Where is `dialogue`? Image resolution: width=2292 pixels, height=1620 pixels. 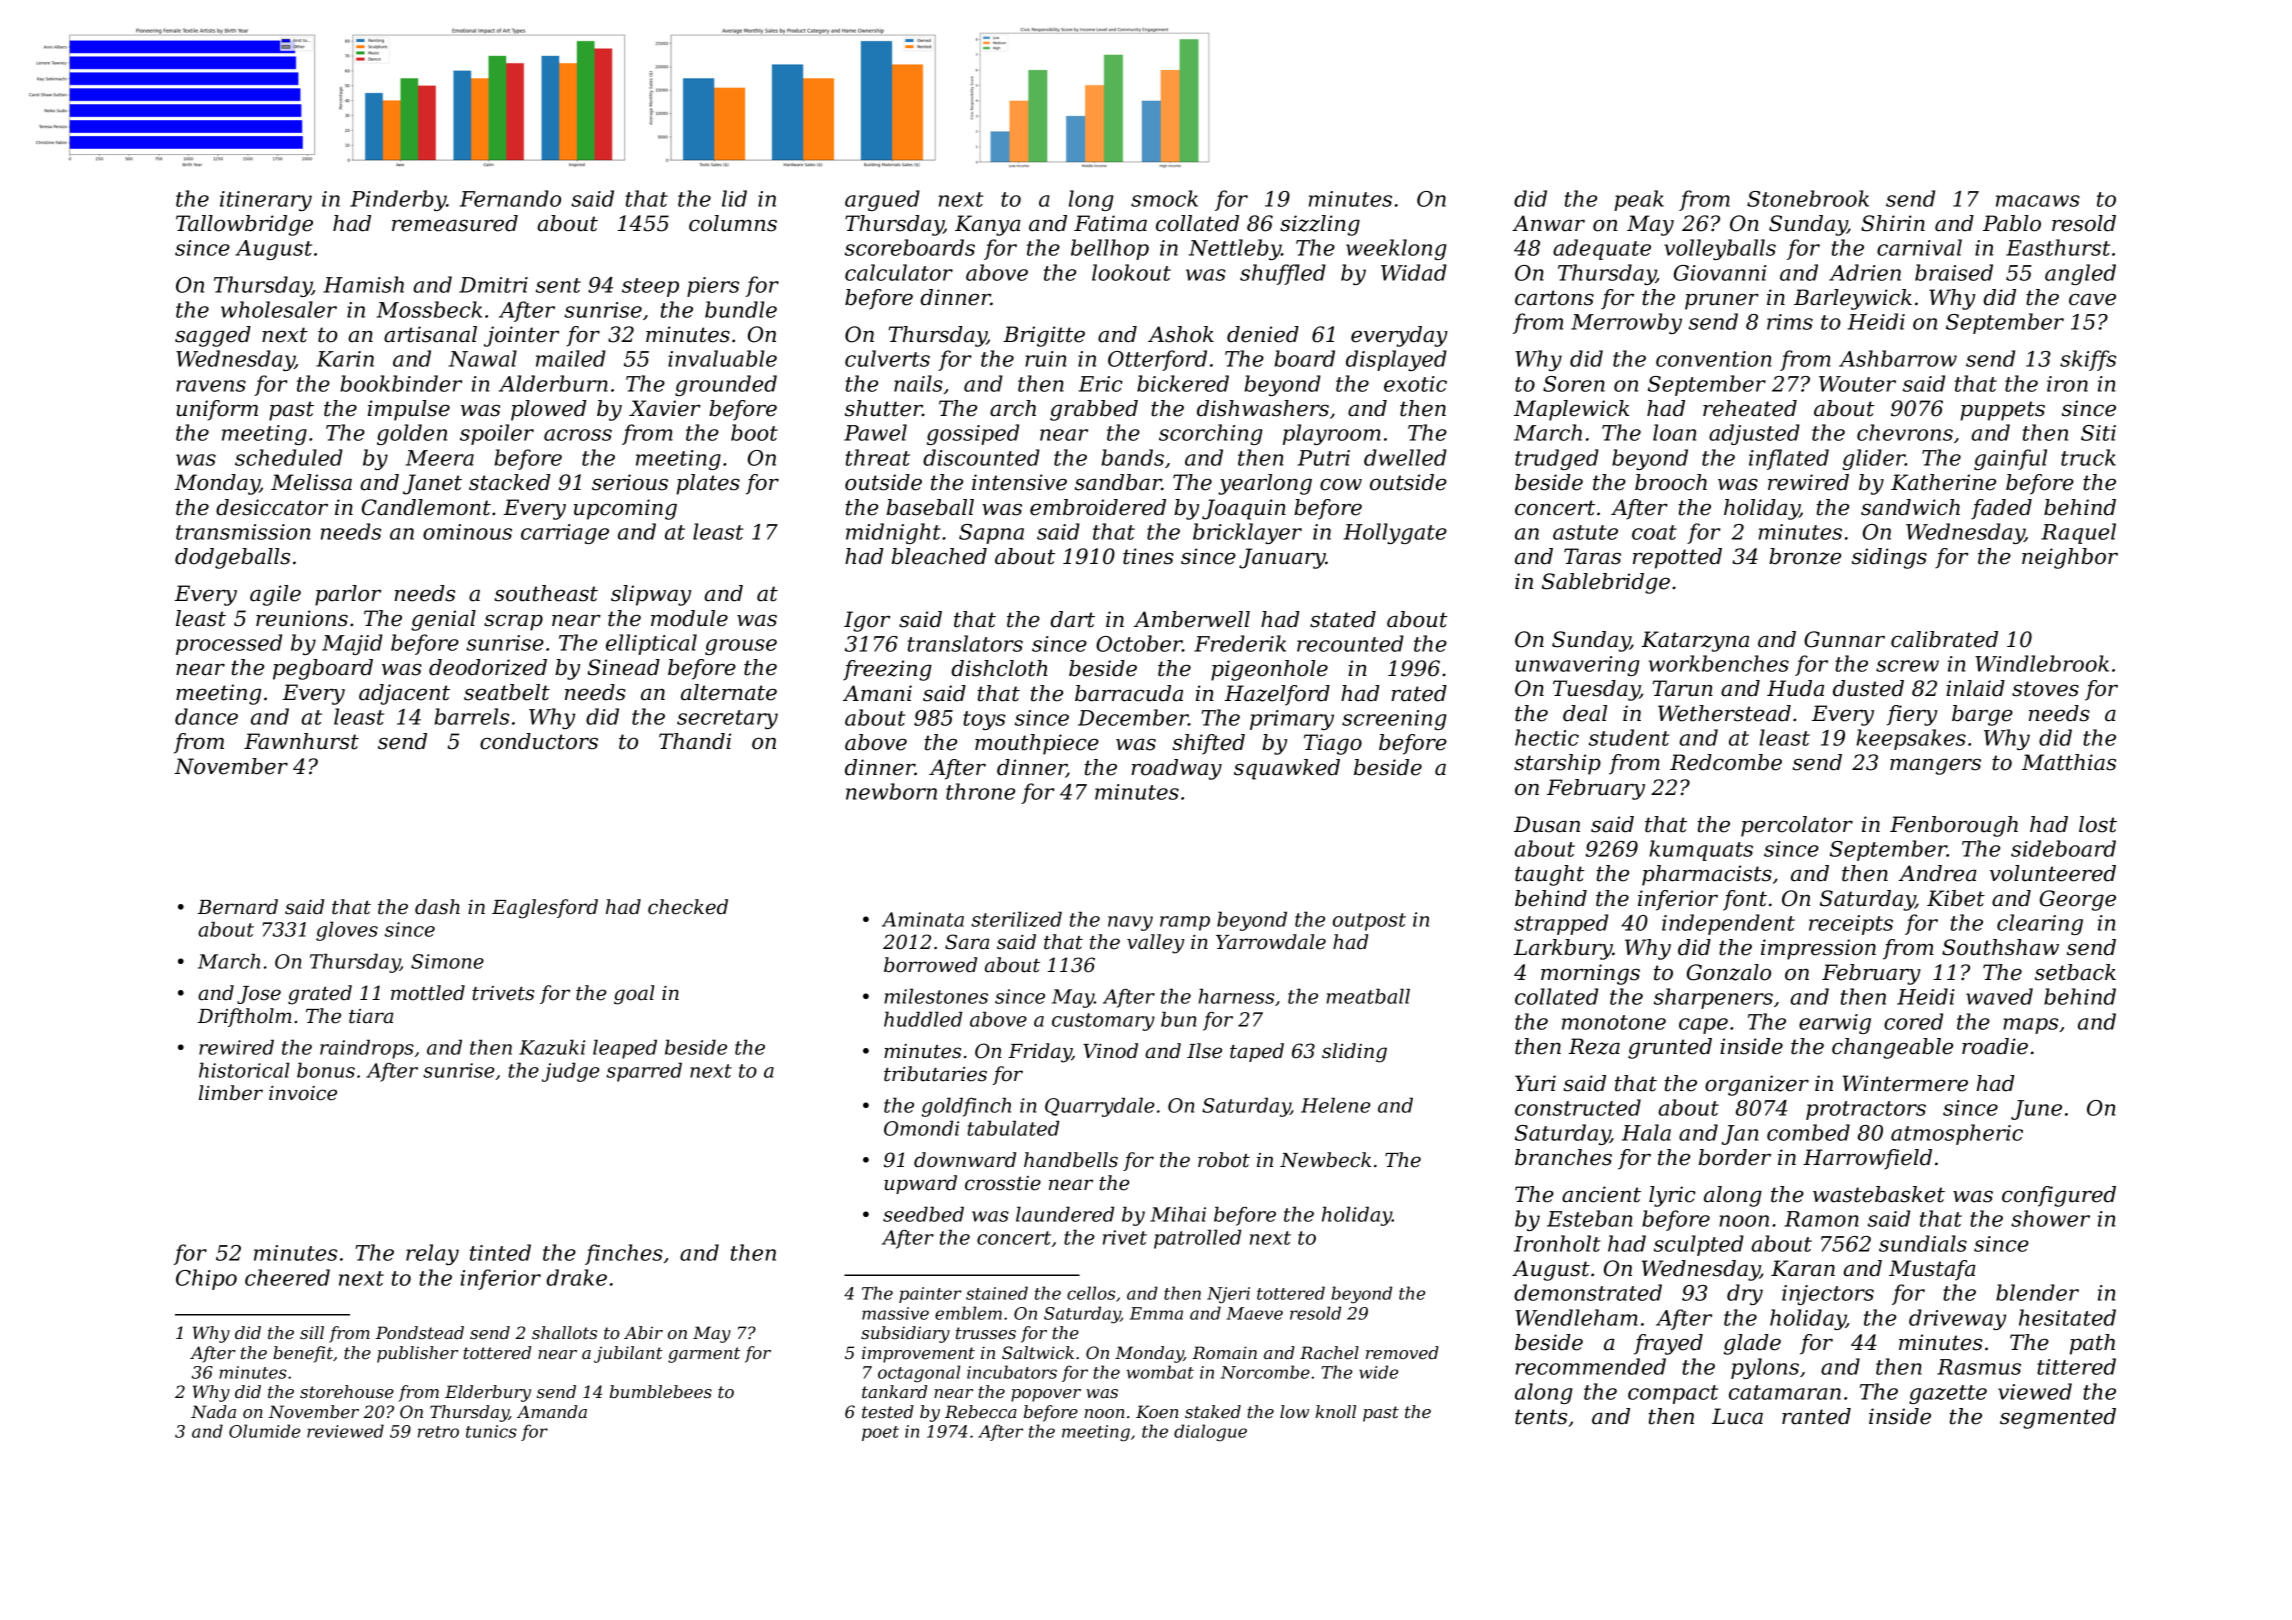 dialogue is located at coordinates (1210, 1433).
